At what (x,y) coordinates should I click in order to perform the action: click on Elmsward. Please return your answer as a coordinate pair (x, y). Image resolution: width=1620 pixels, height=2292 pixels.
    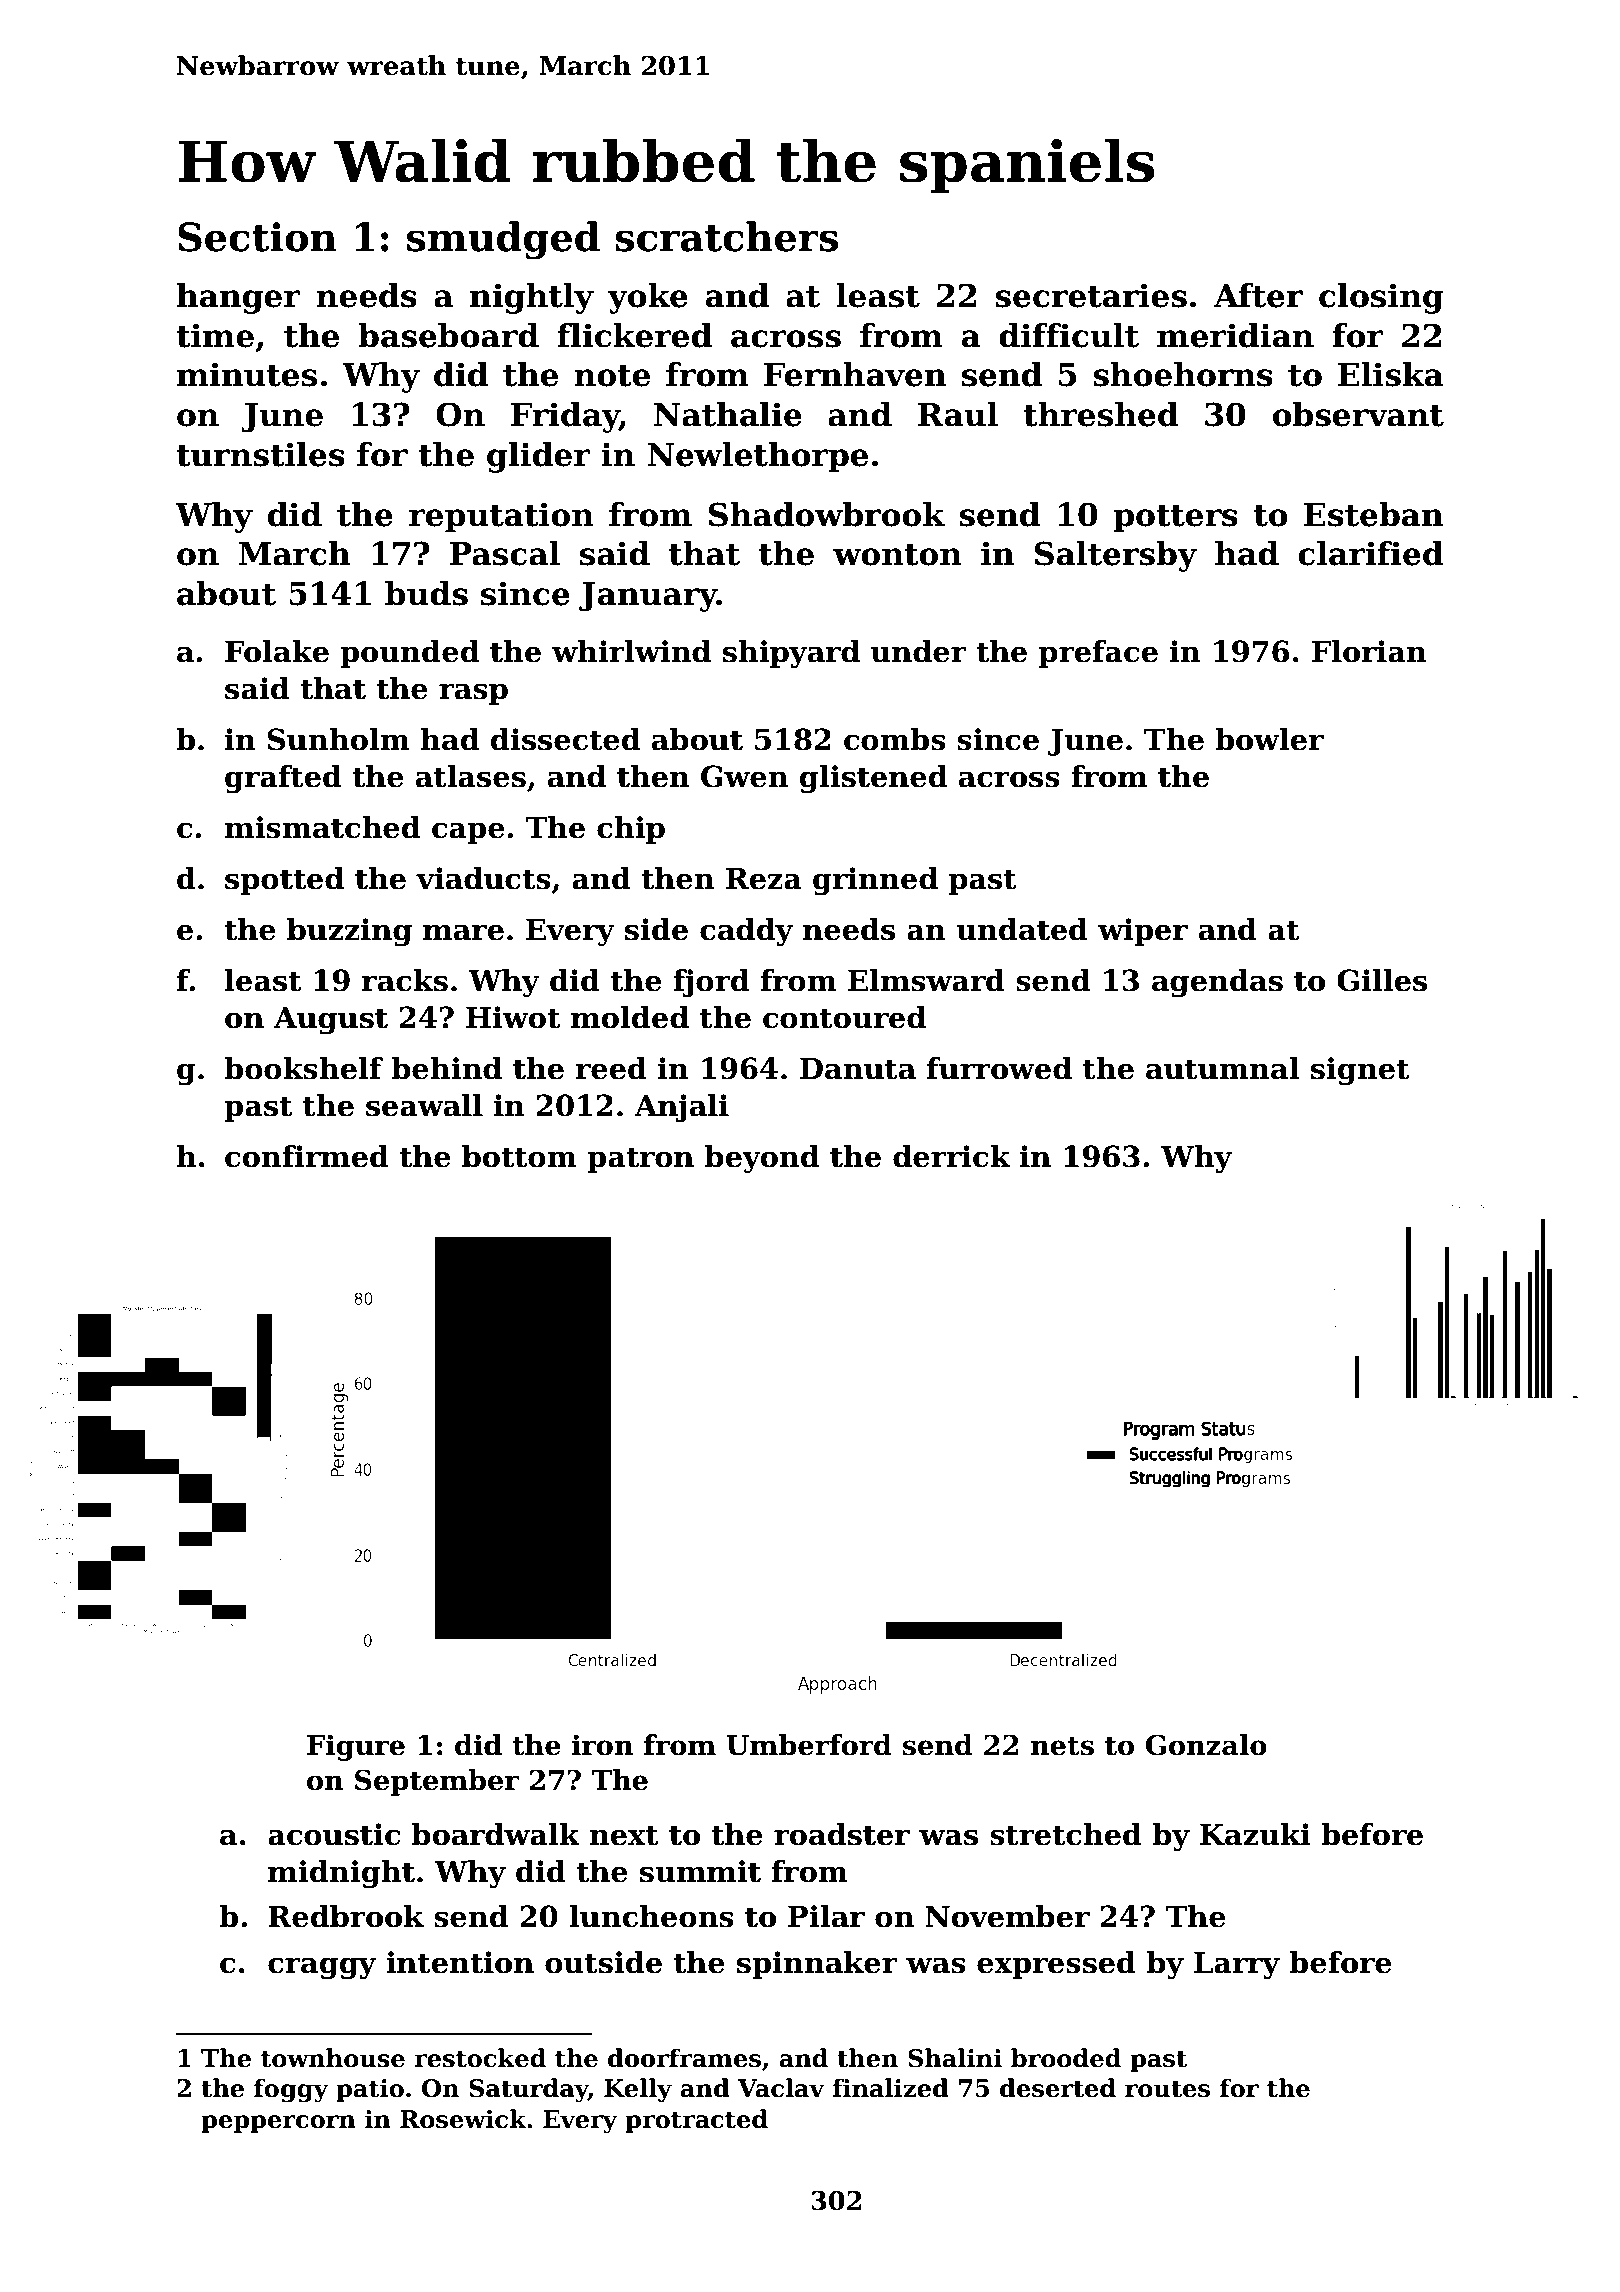
    Looking at the image, I should click on (926, 980).
